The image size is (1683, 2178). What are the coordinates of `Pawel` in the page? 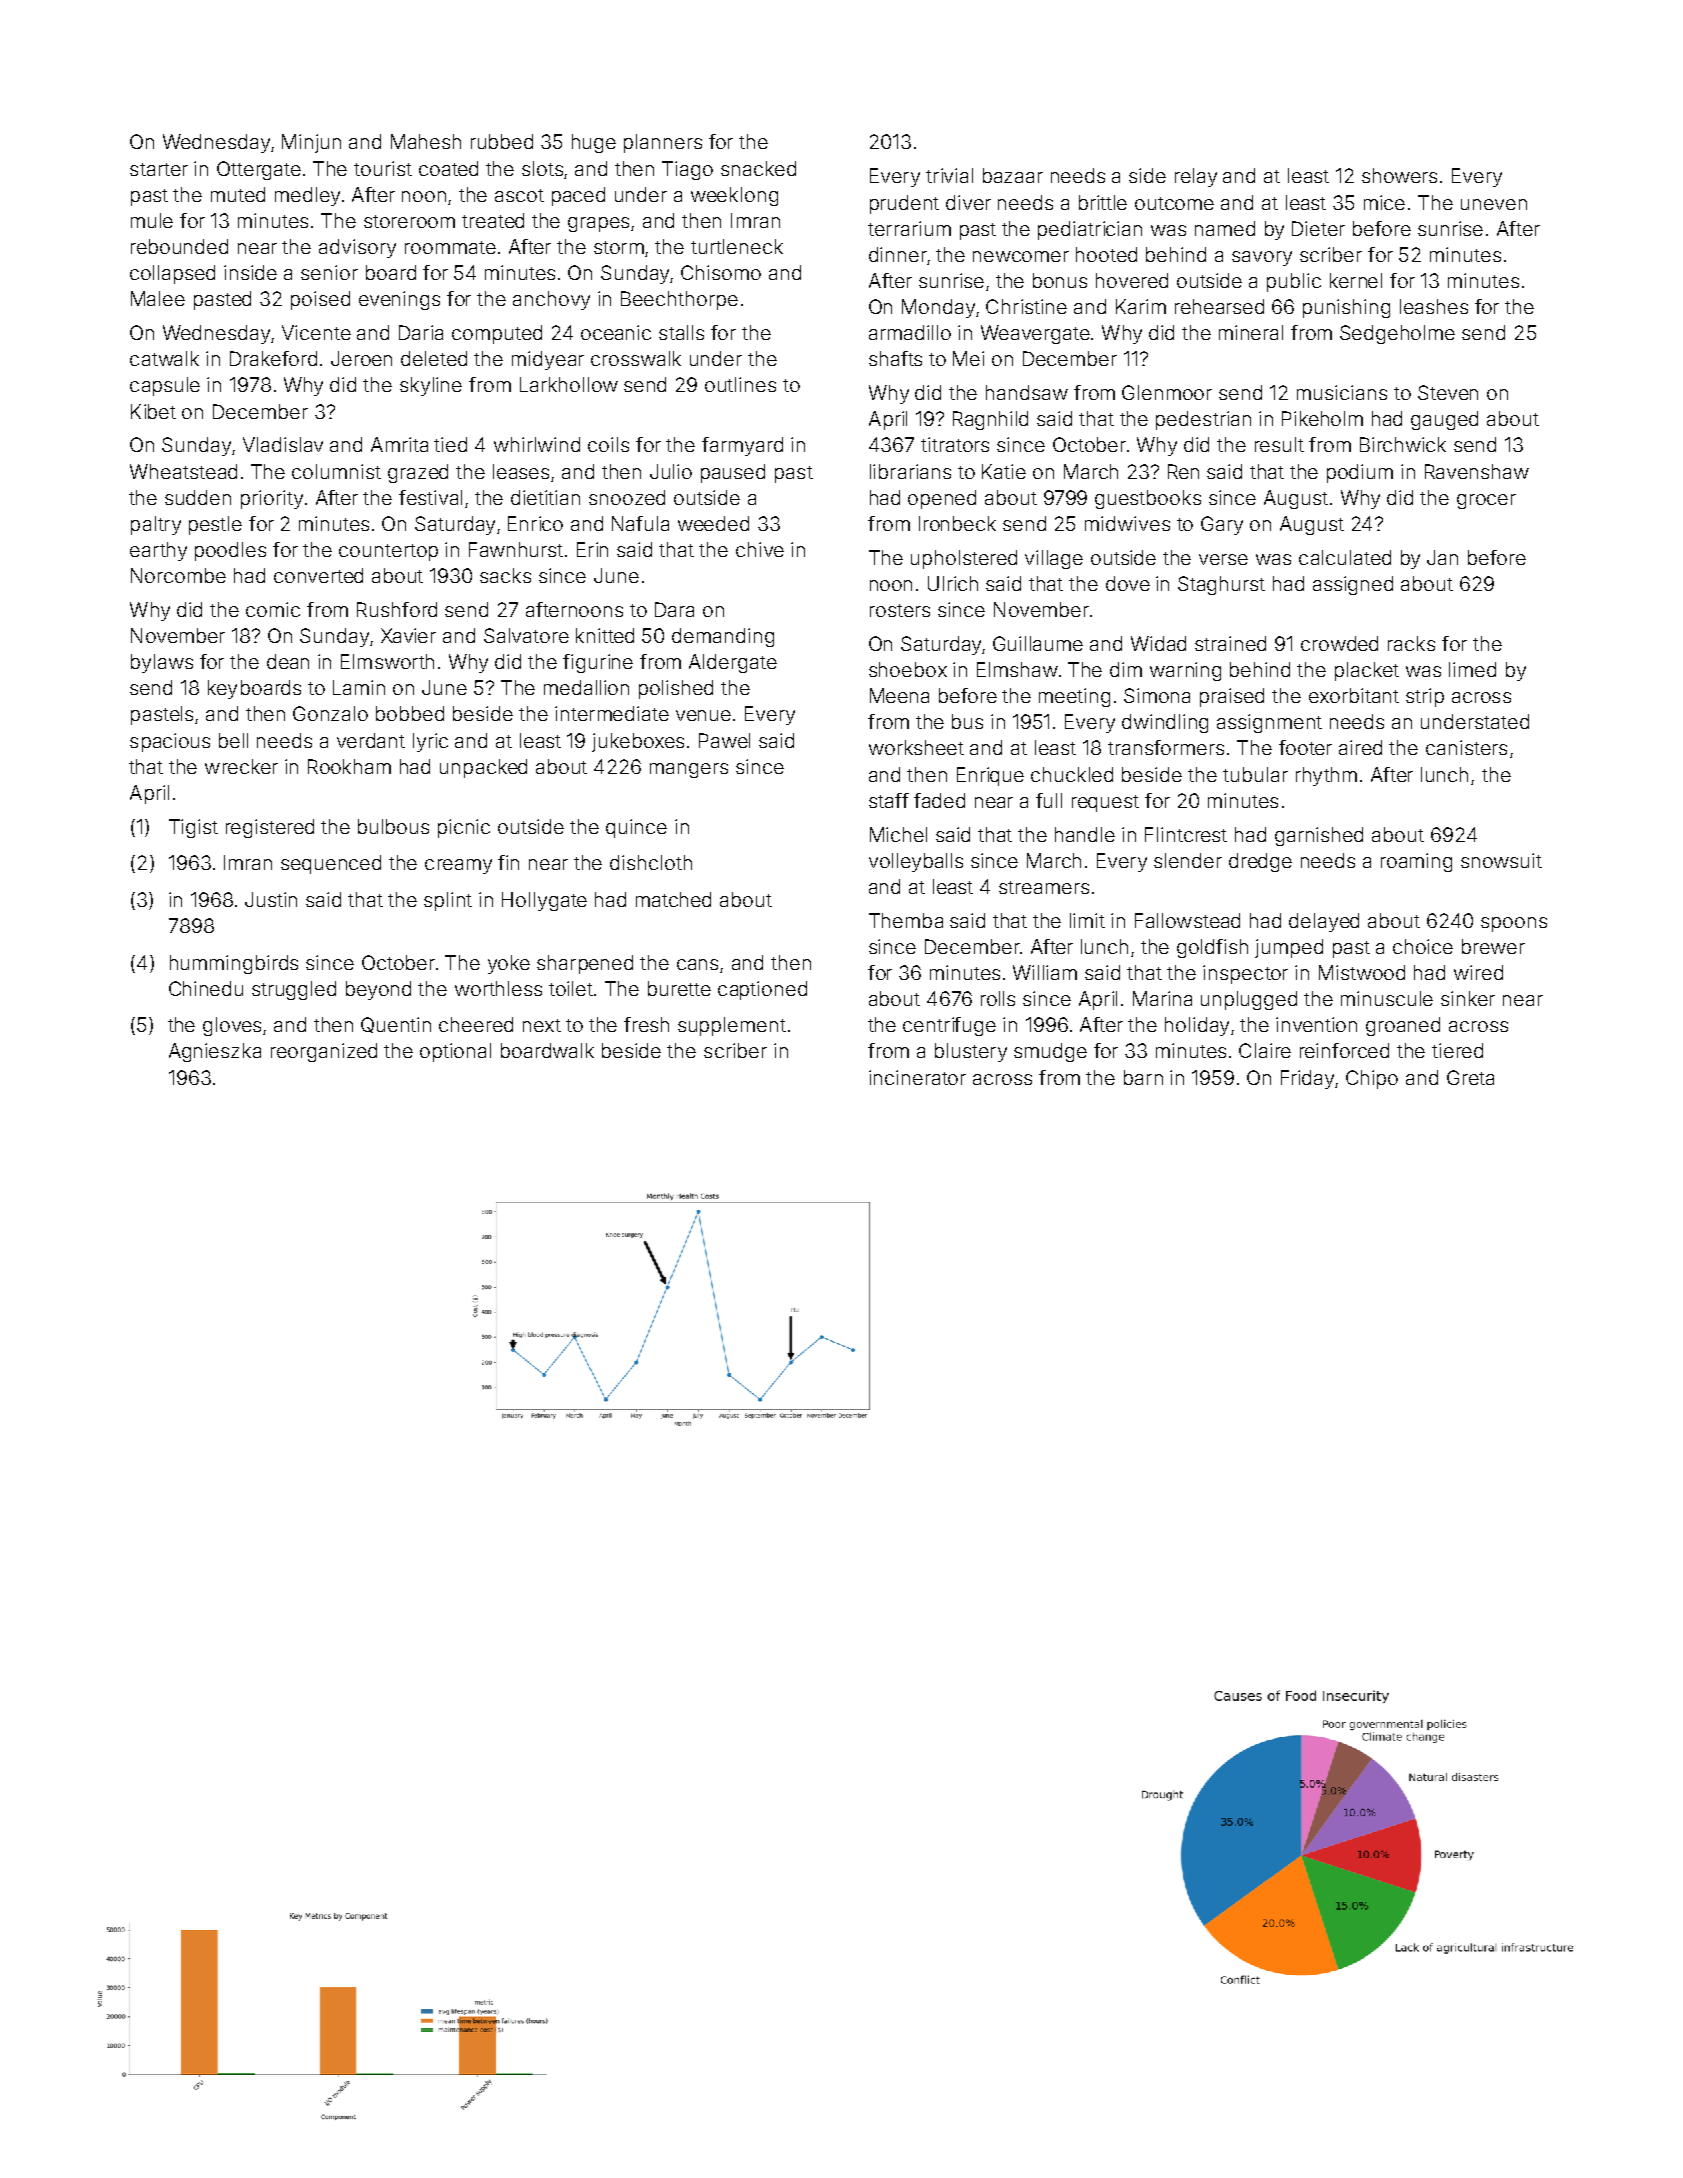 It's located at (724, 740).
